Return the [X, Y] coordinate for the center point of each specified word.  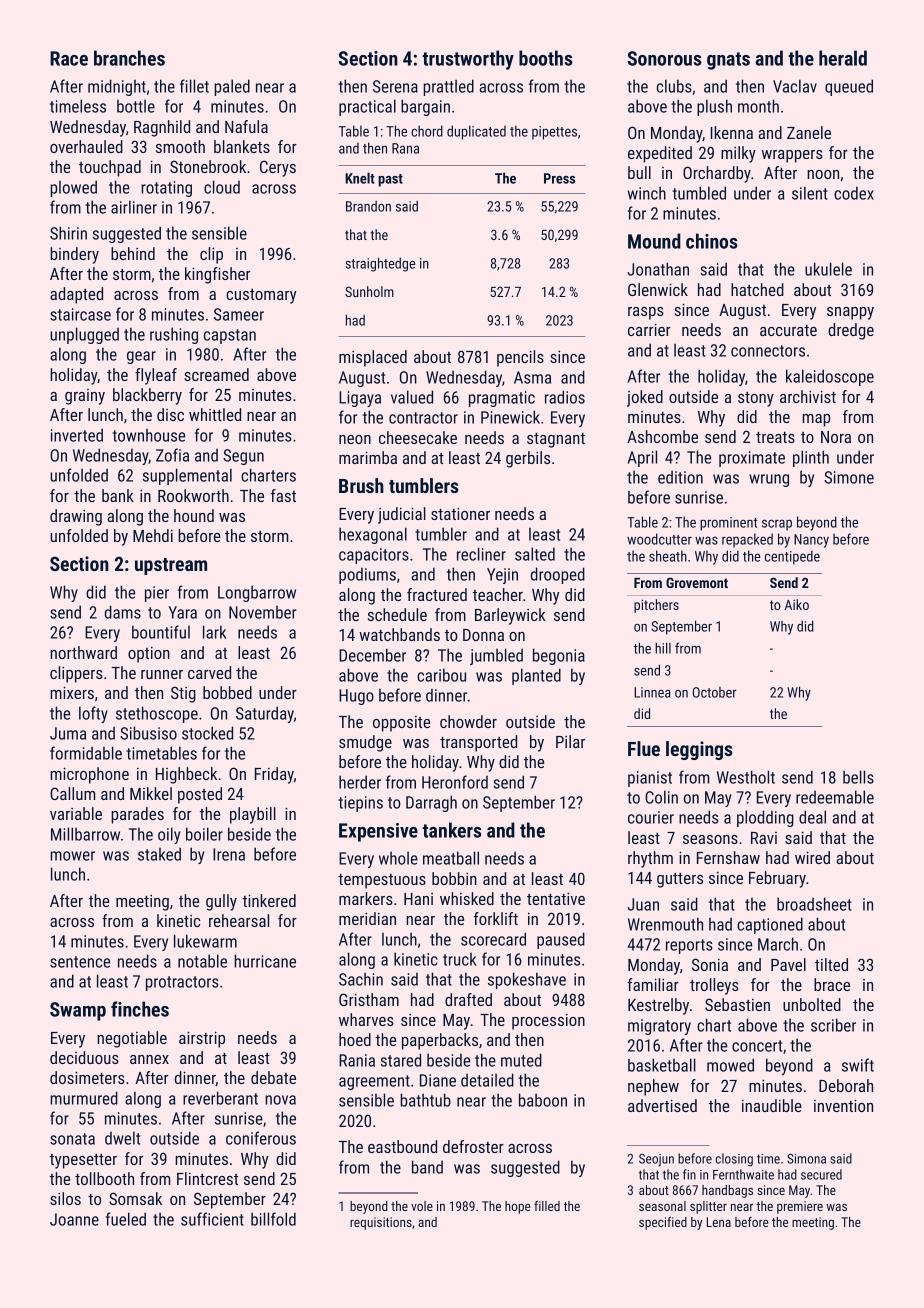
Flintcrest [207, 1178]
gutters [680, 880]
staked [159, 854]
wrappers [792, 156]
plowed [73, 188]
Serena [395, 86]
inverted [77, 435]
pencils [520, 358]
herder [360, 782]
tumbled [699, 193]
